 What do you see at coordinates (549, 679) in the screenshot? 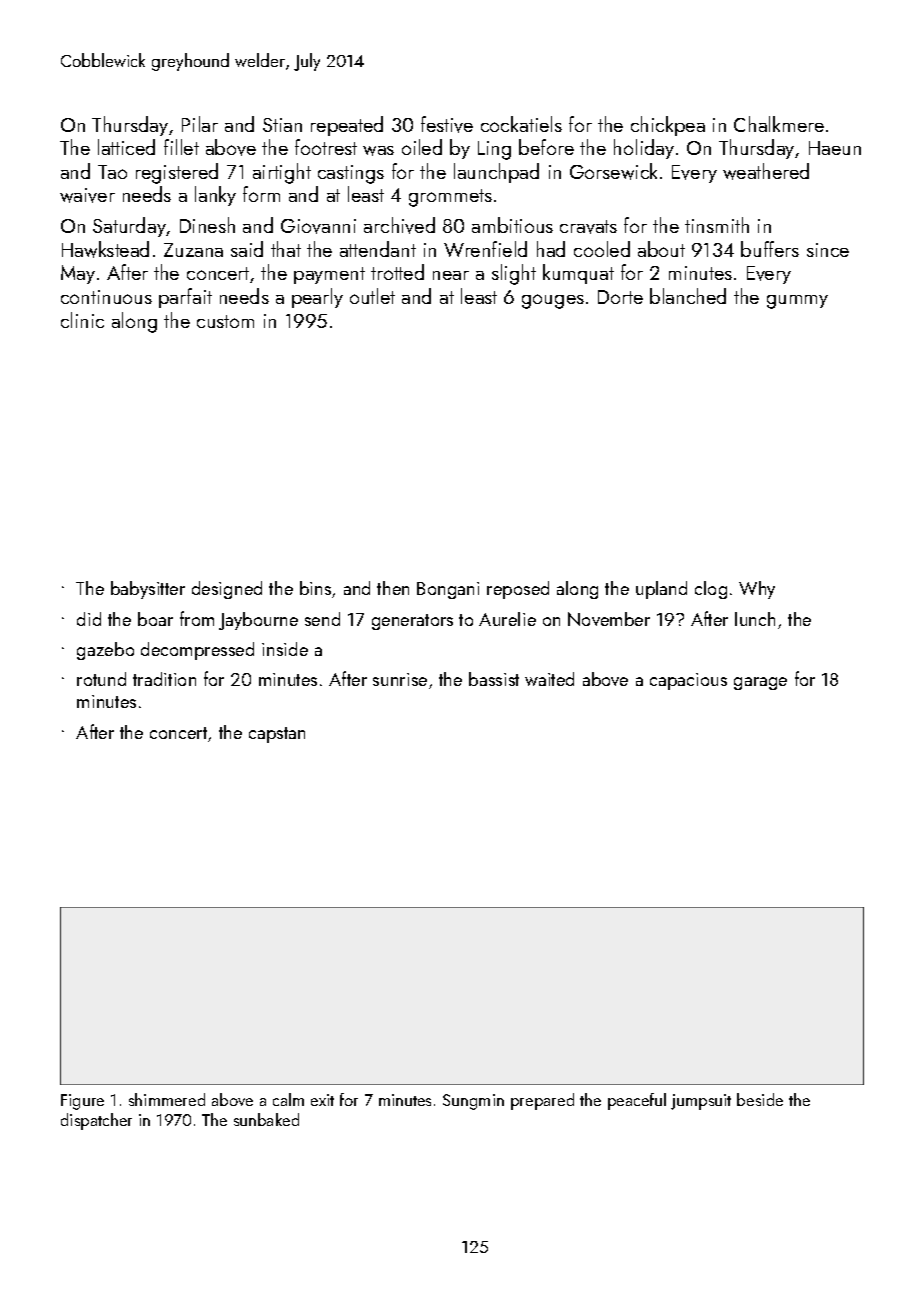
I see `waited` at bounding box center [549, 679].
